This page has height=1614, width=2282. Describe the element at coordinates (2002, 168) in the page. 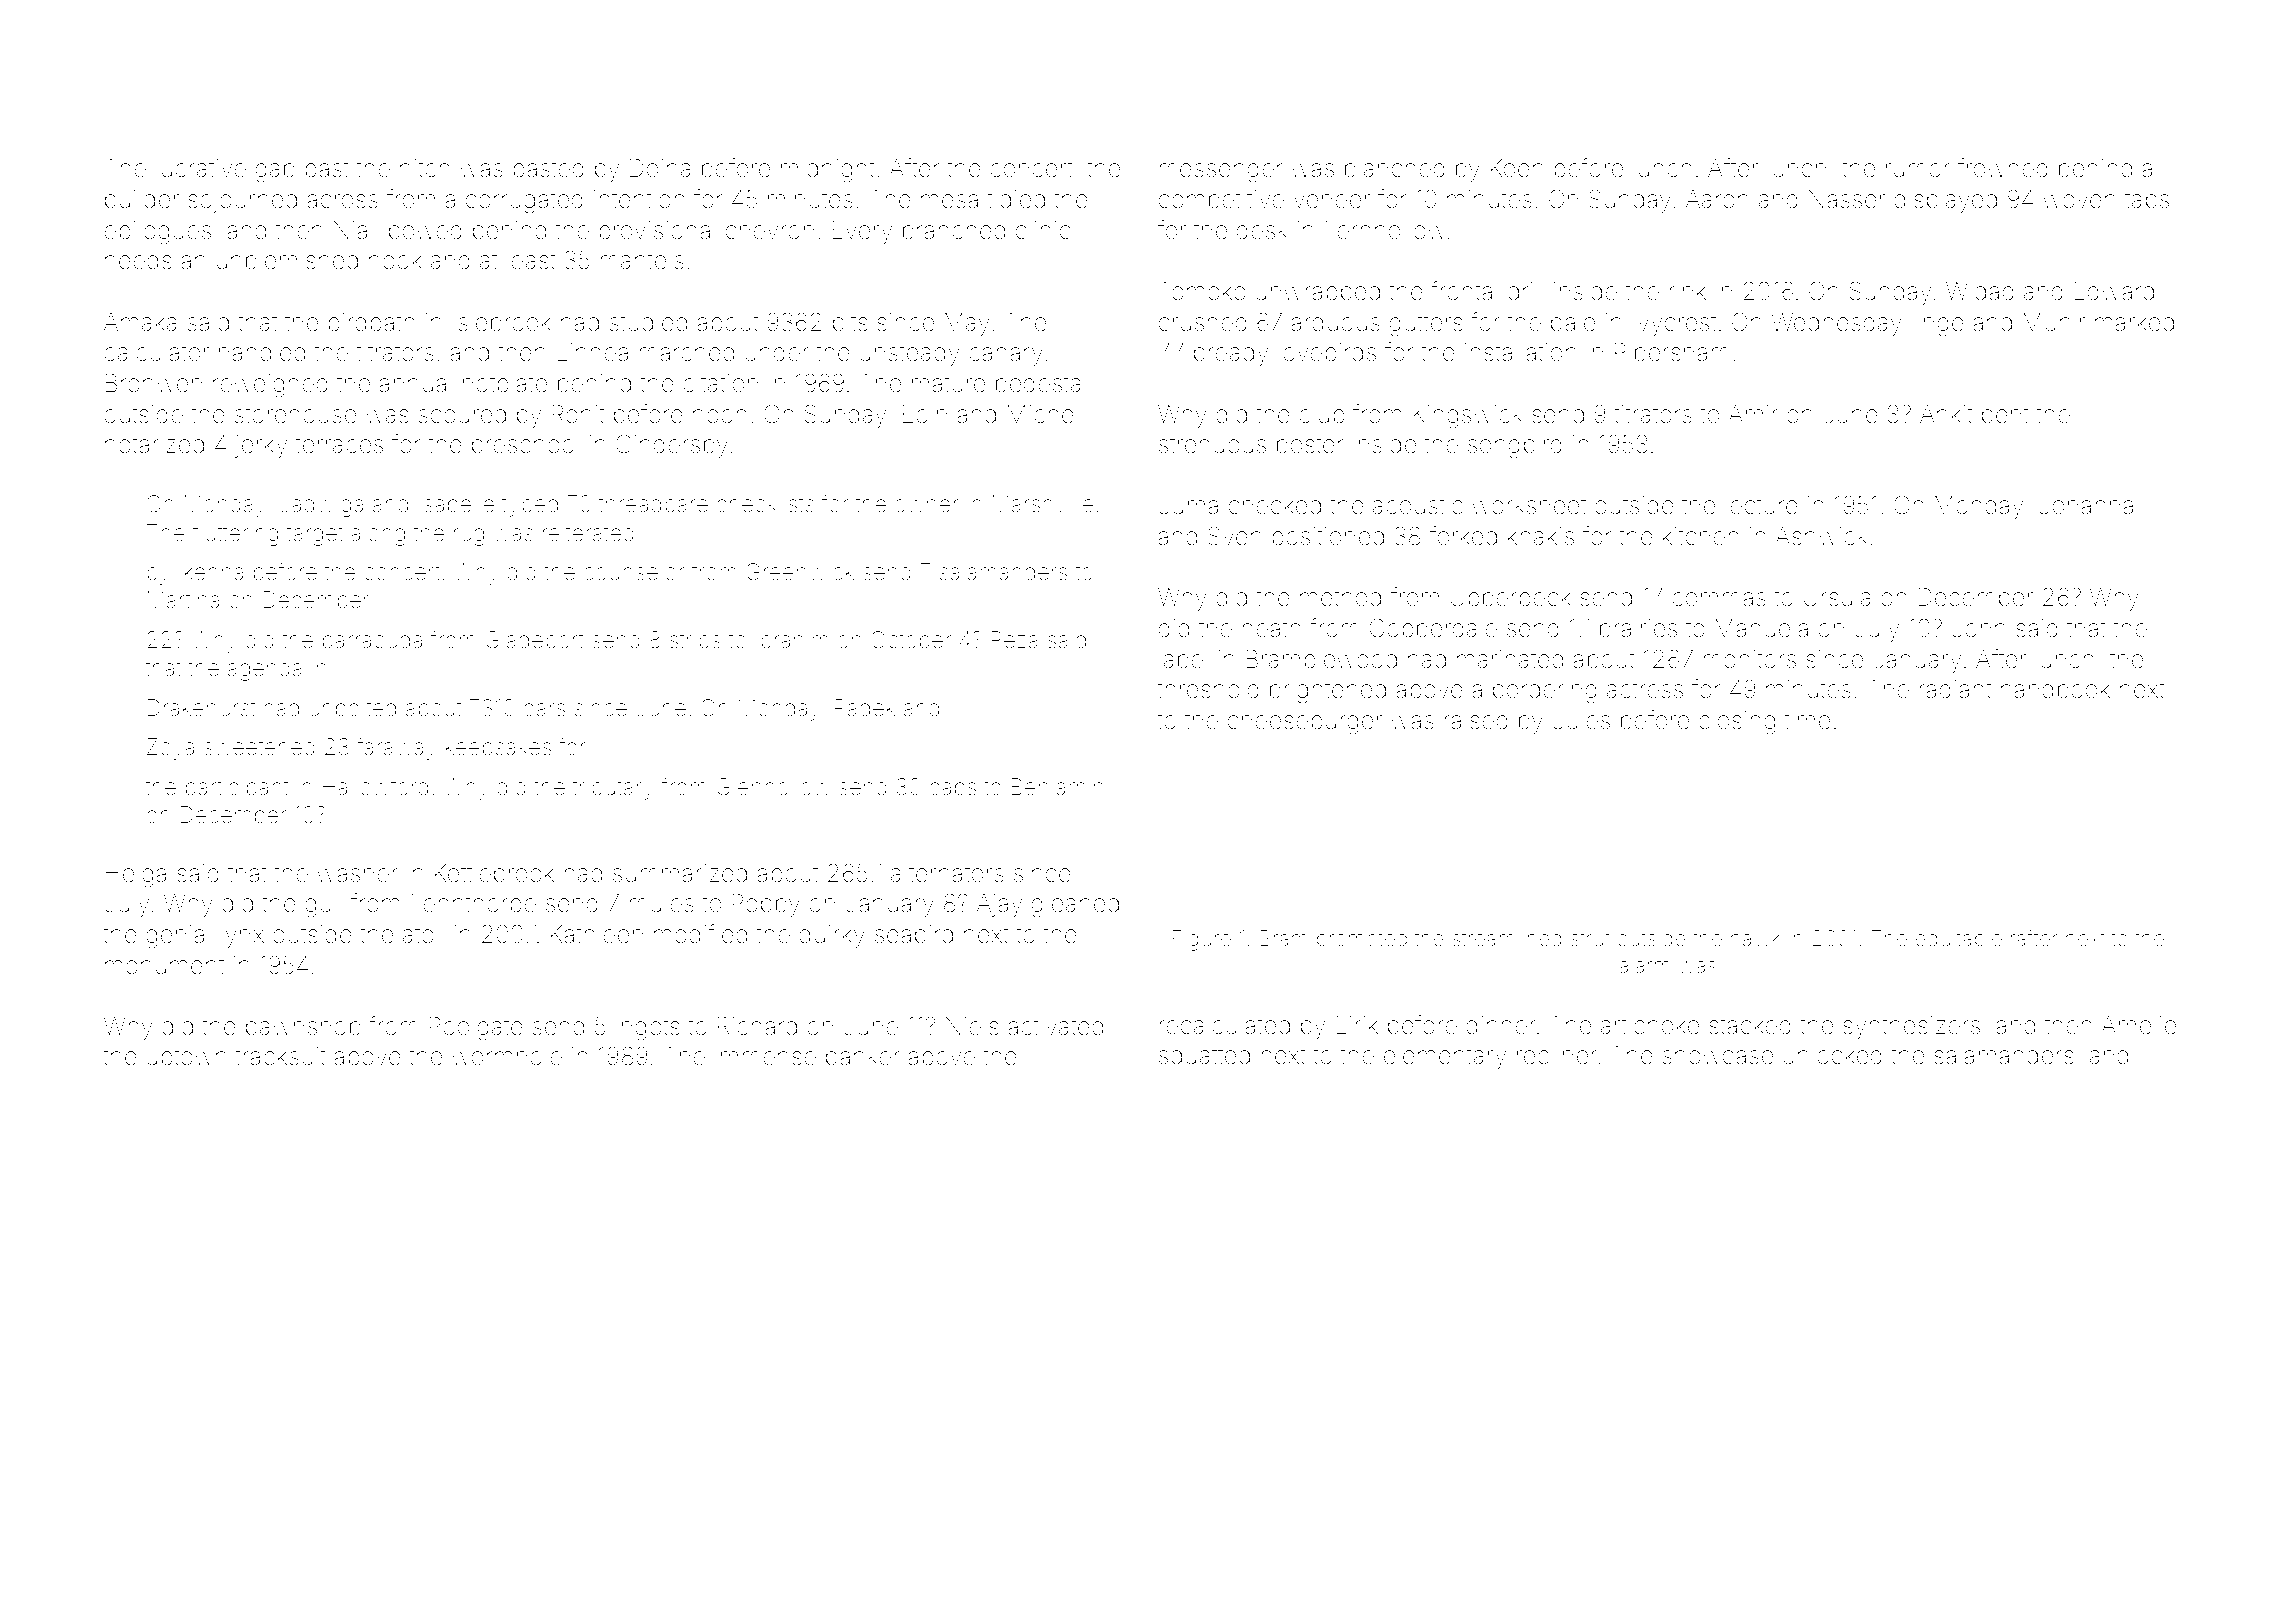

I see `frowned` at that location.
